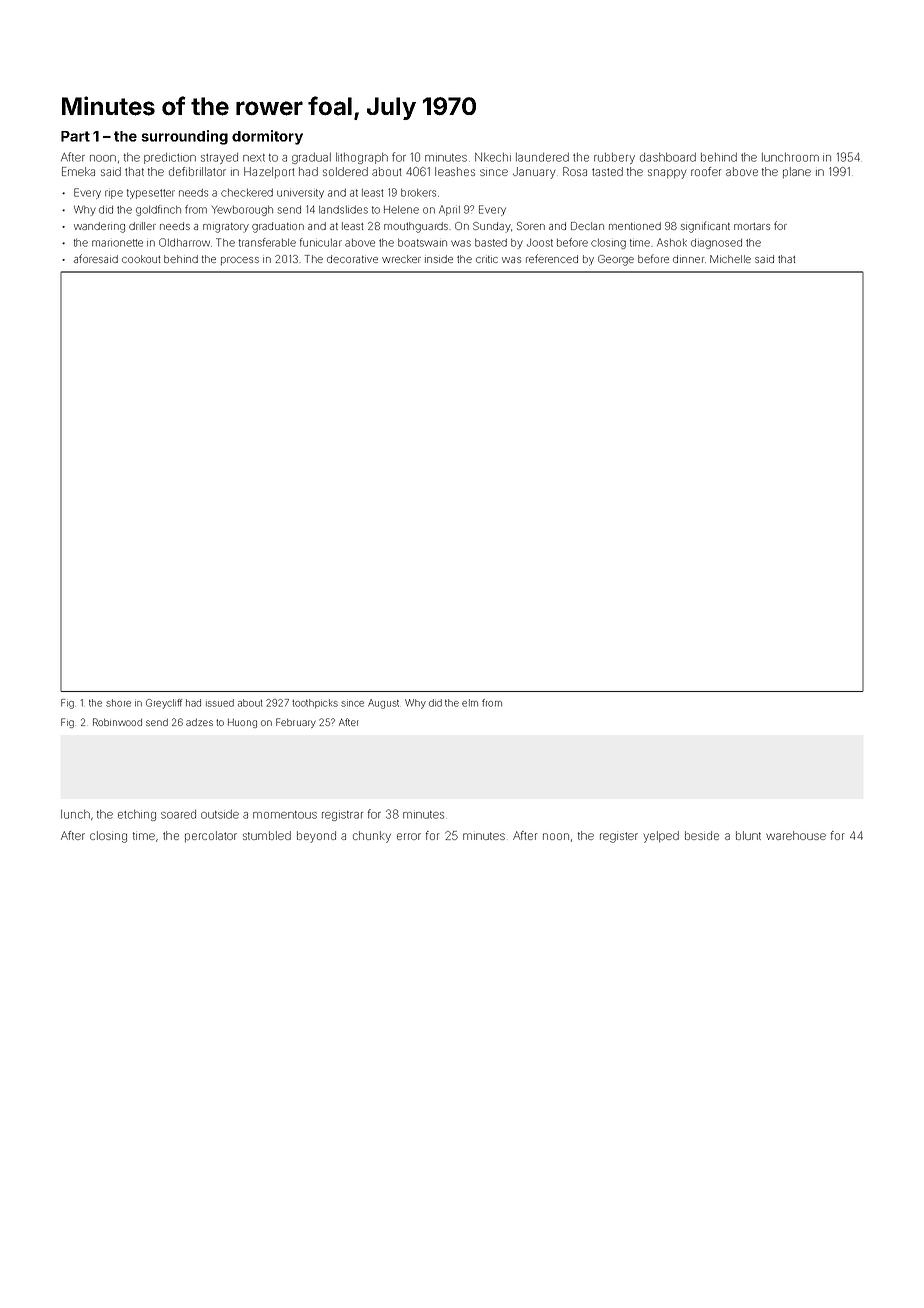 The width and height of the screenshot is (924, 1308). I want to click on elm, so click(470, 703).
